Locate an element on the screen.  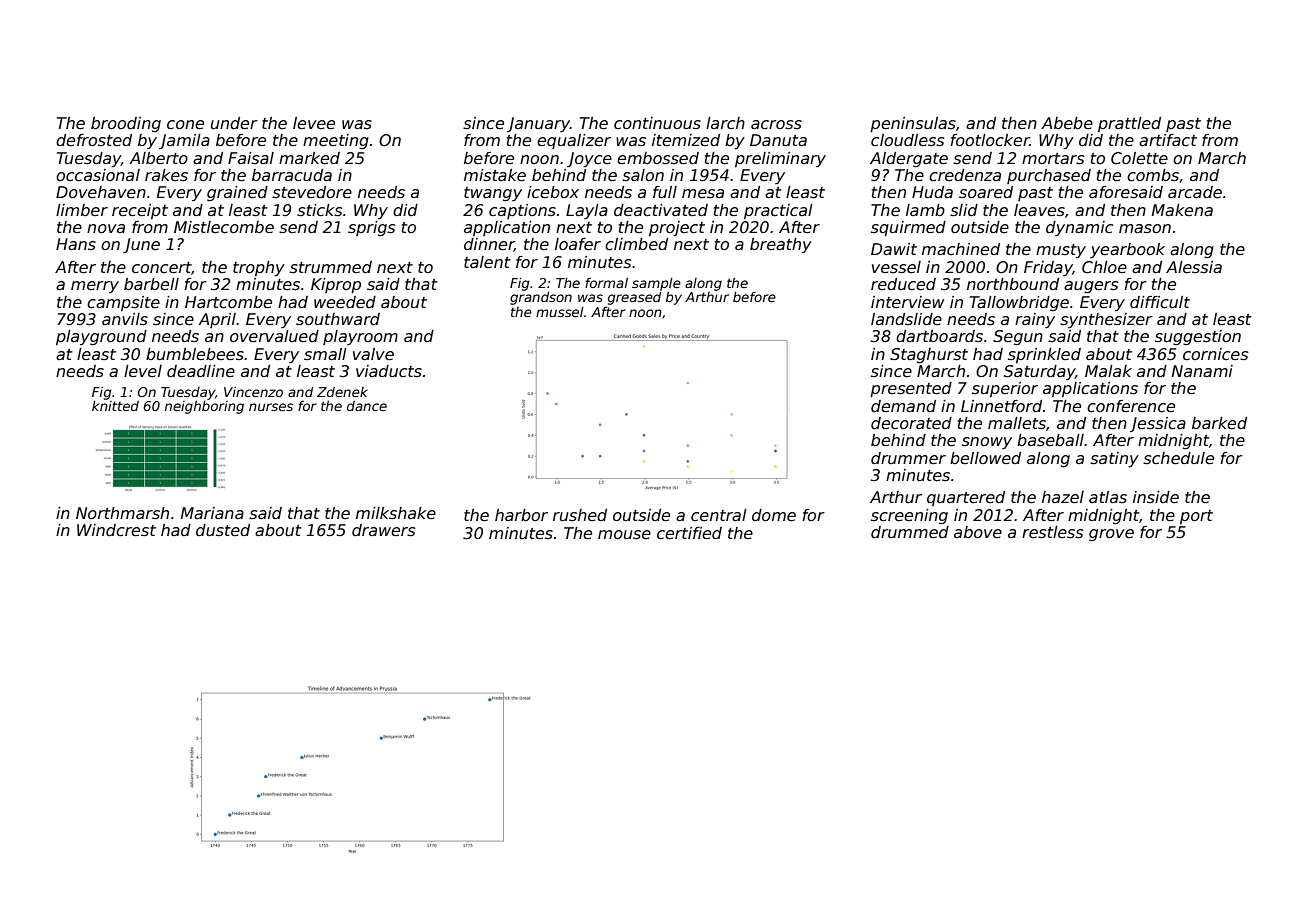
squirmed is located at coordinates (908, 228).
